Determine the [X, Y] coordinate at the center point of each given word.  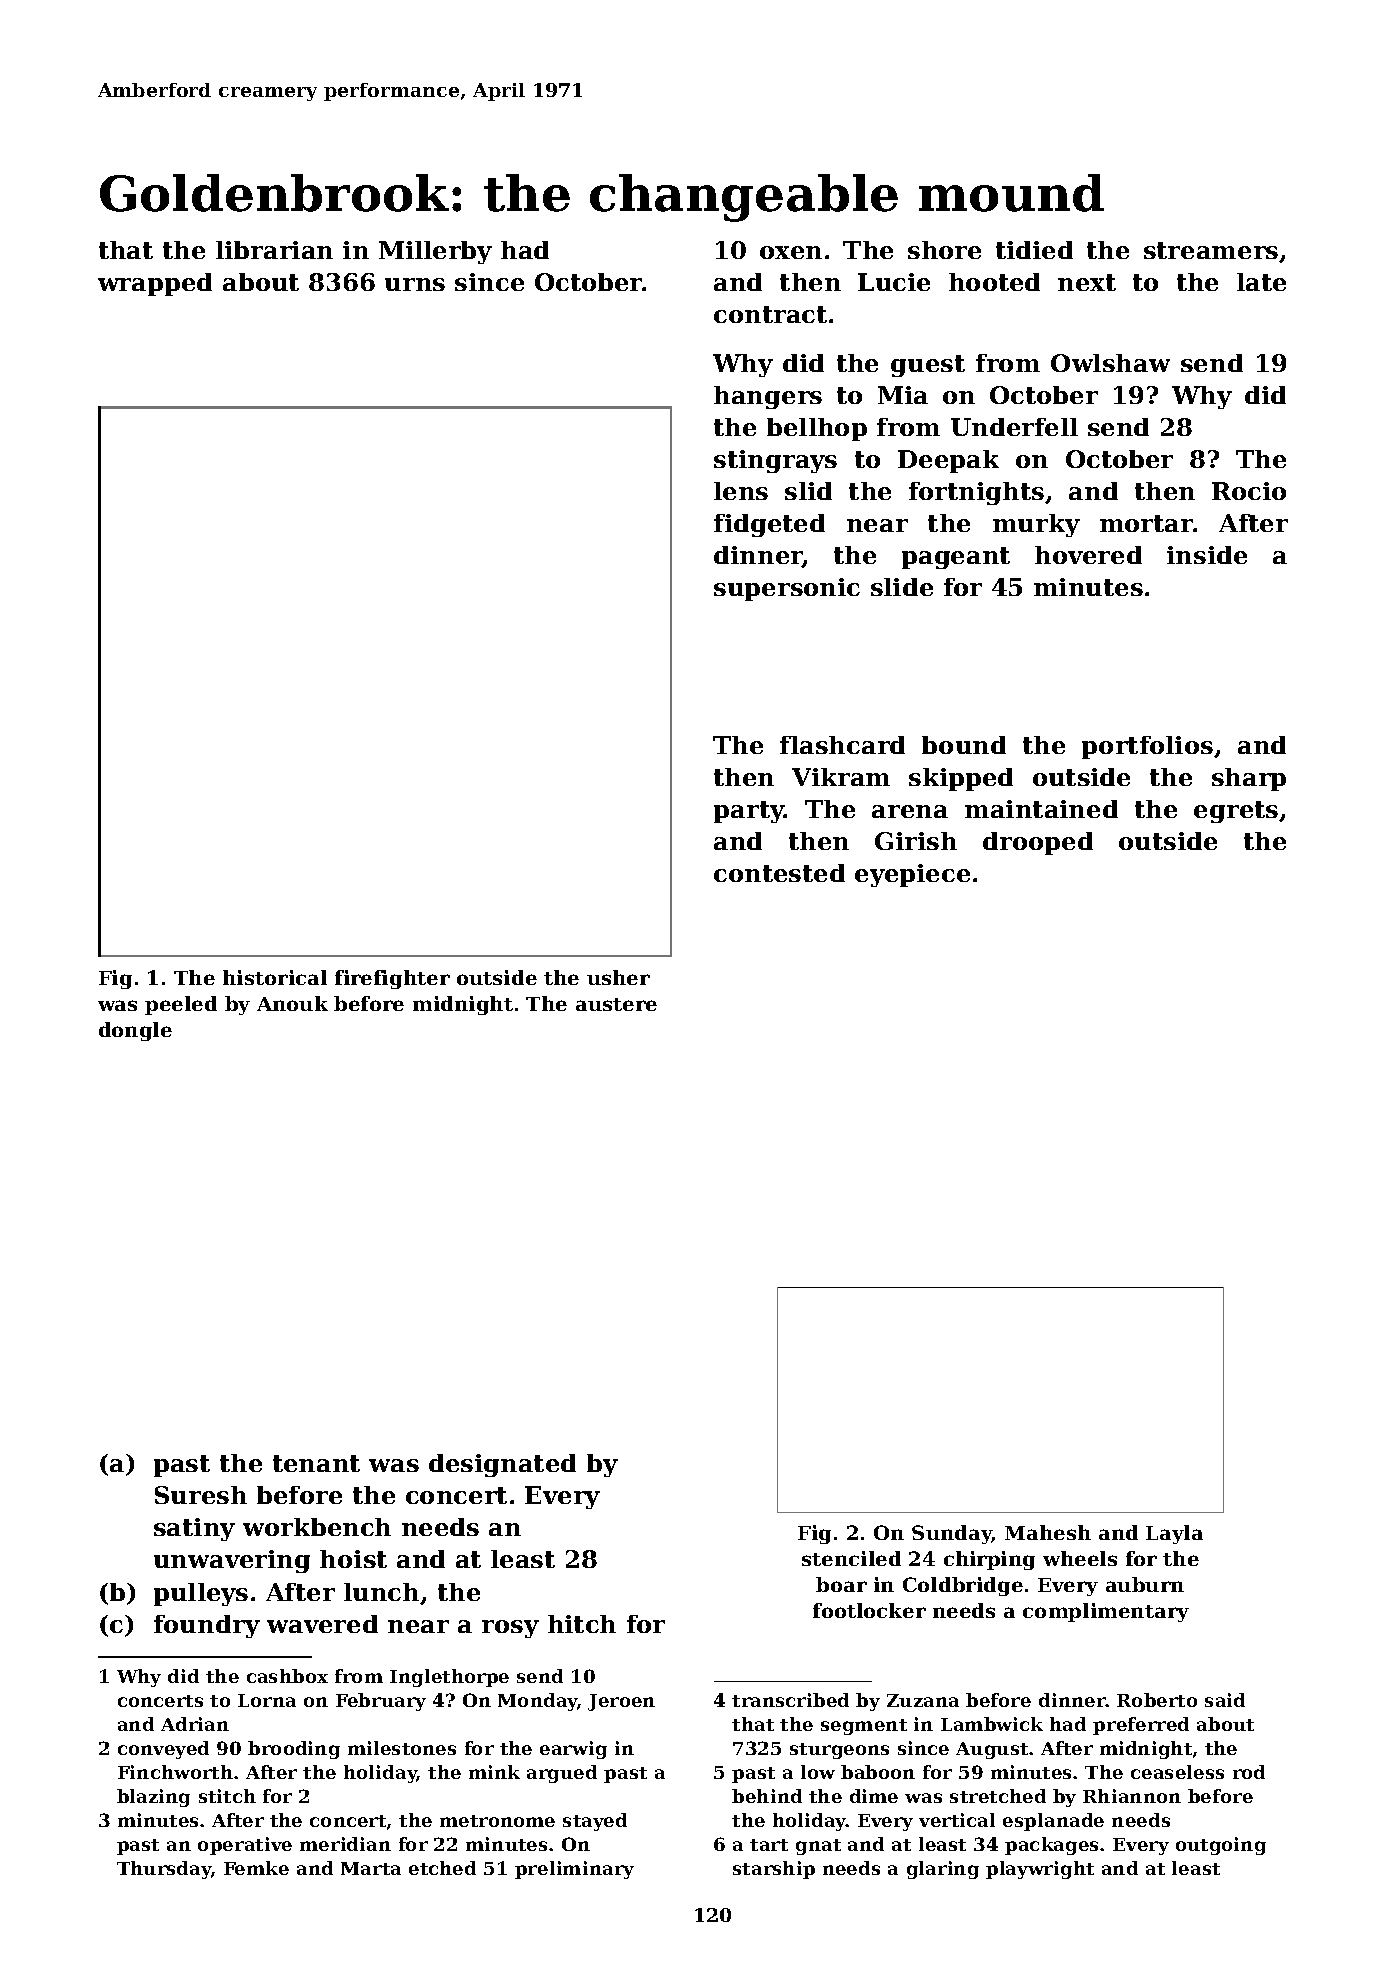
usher [618, 977]
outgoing [1221, 1846]
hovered [1088, 555]
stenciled [851, 1558]
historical [275, 977]
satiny [194, 1529]
